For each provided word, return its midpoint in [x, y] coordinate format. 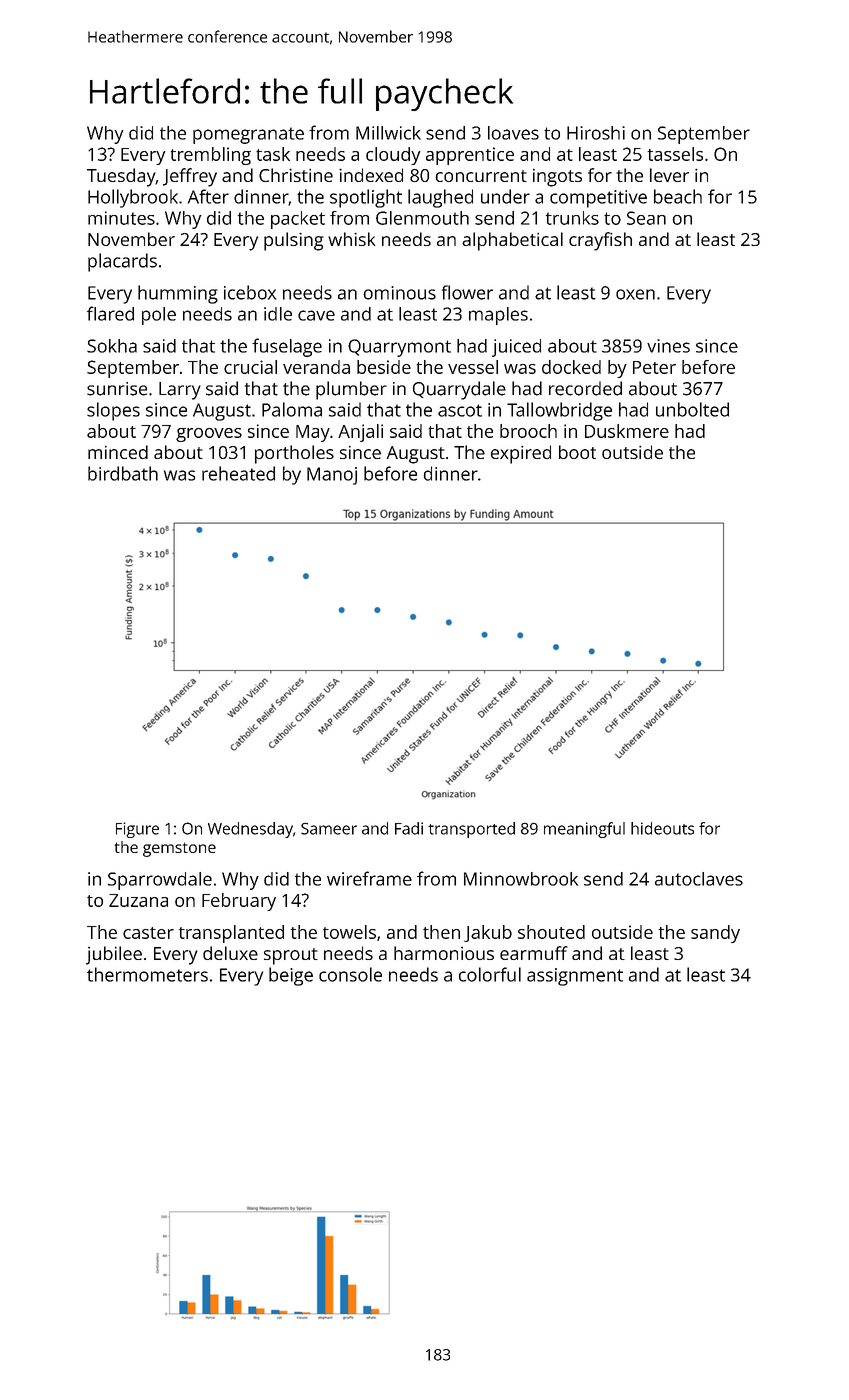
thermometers [147, 974]
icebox [250, 292]
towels [349, 932]
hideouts [662, 828]
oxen [635, 294]
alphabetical [512, 241]
